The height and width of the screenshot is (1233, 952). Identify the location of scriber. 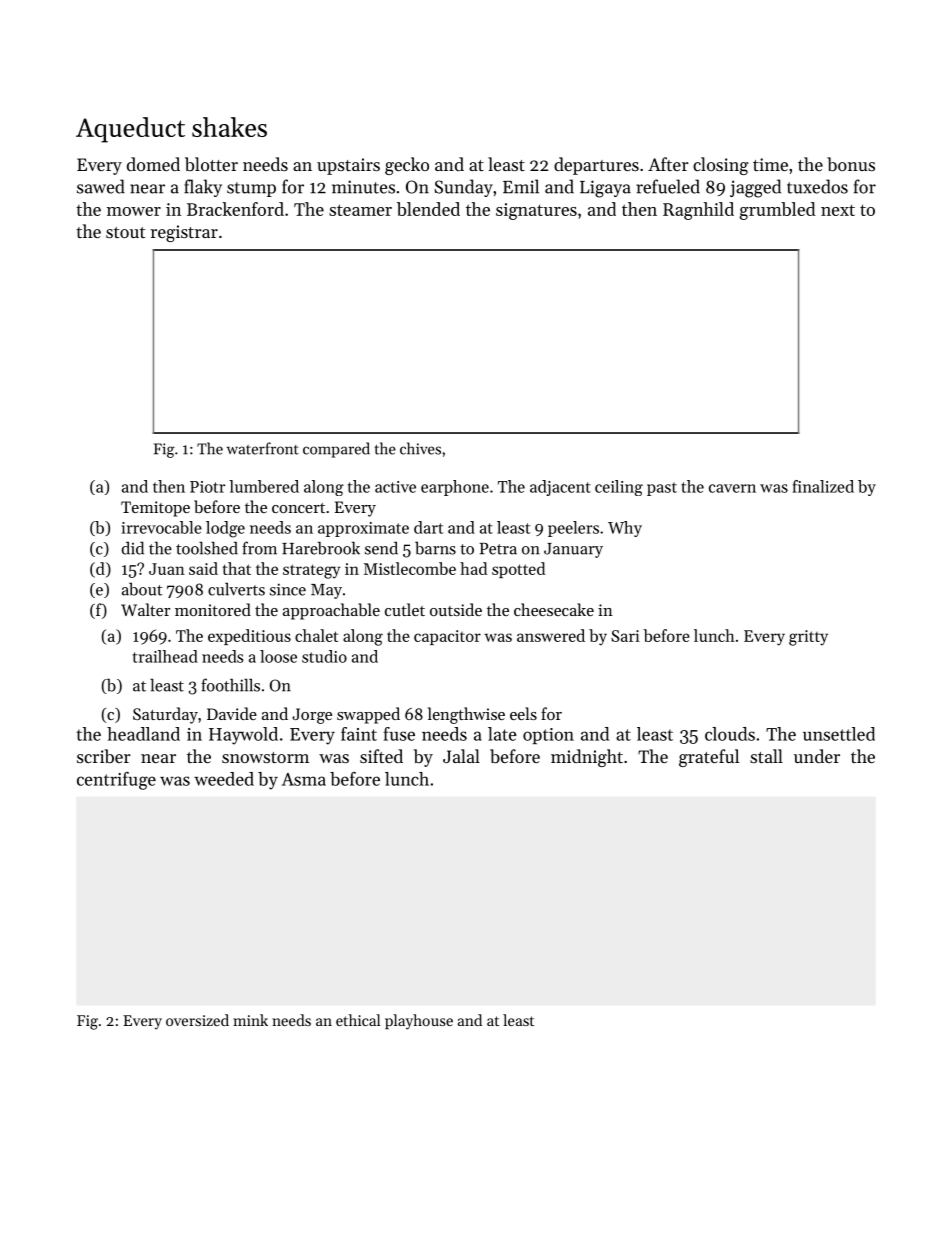
(104, 756).
